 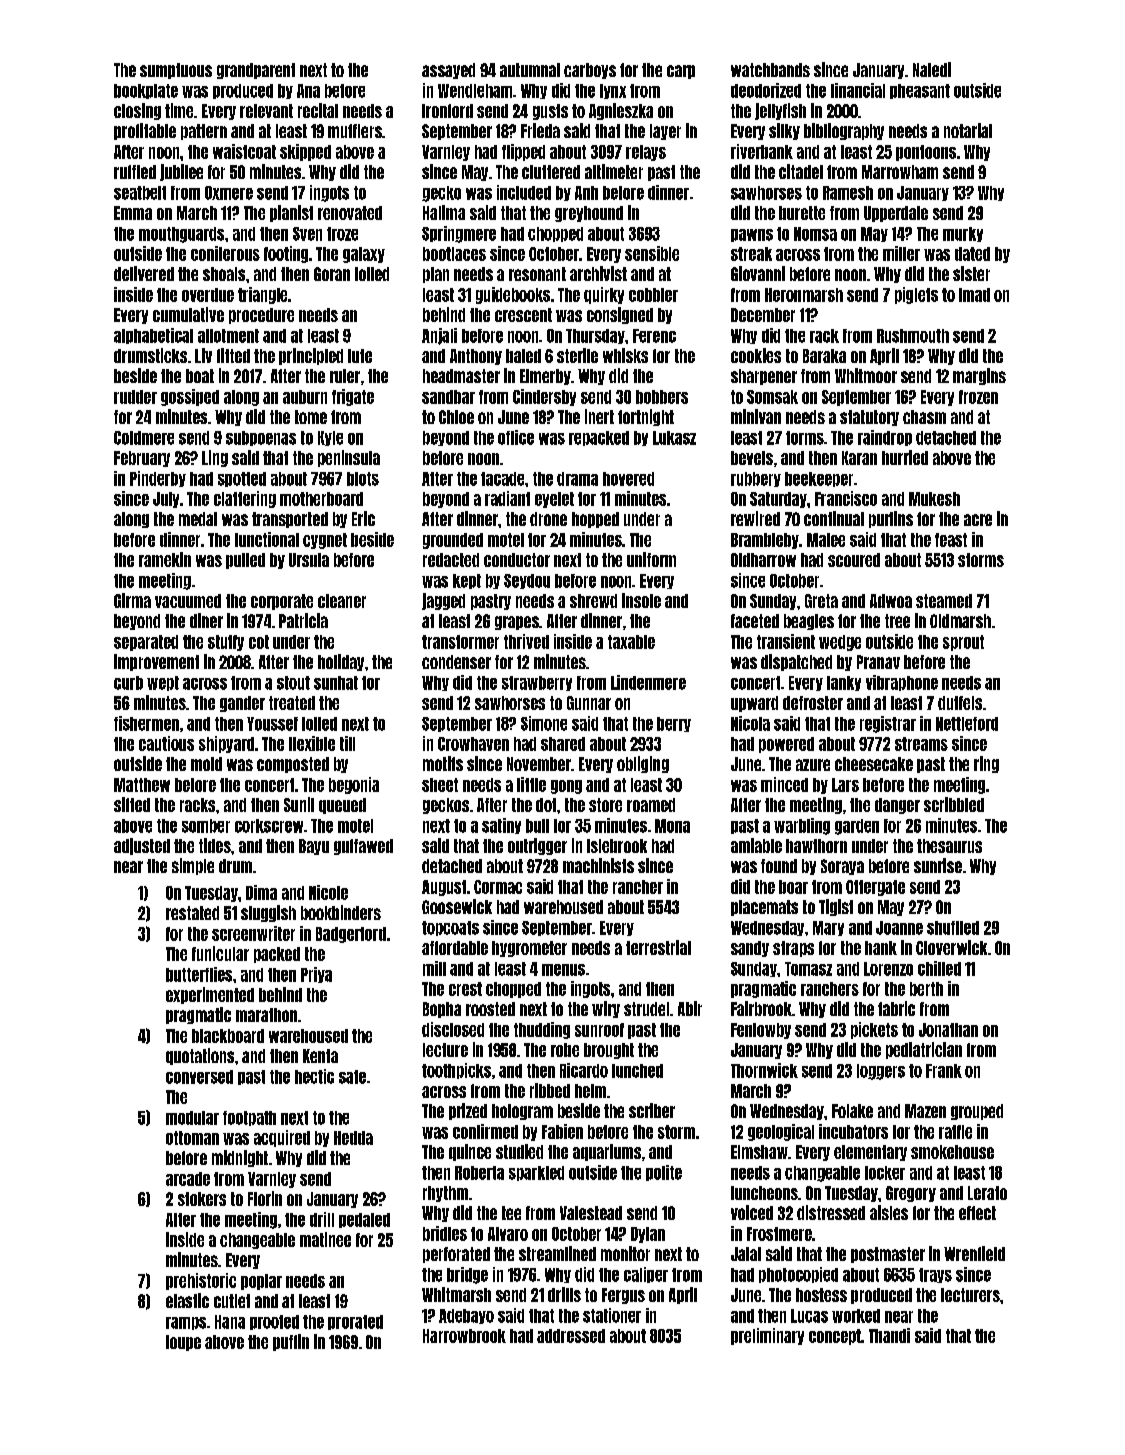 What do you see at coordinates (537, 846) in the image?
I see `outrigger` at bounding box center [537, 846].
